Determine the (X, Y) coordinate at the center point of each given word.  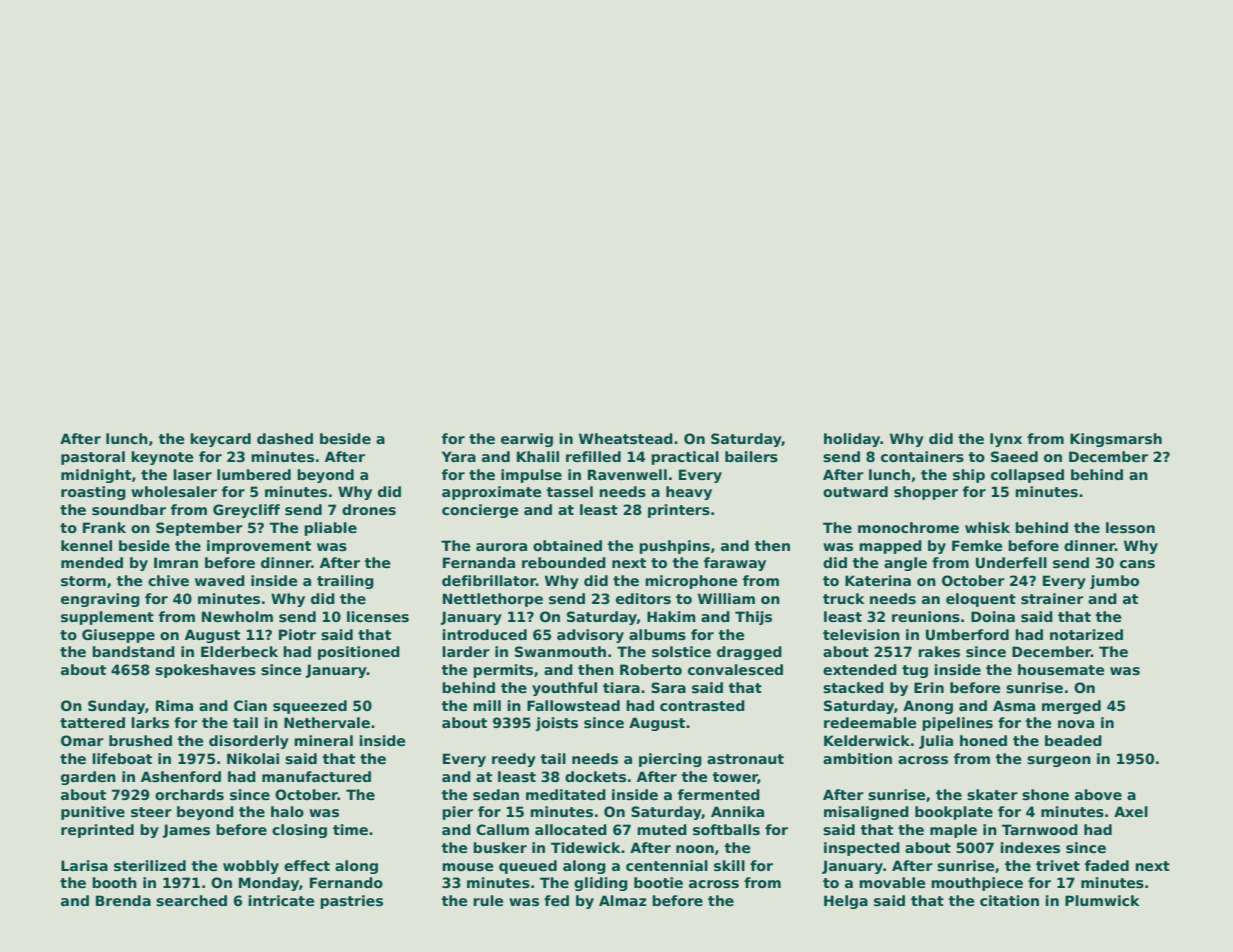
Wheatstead (626, 438)
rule (488, 900)
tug (915, 671)
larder (466, 651)
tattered (92, 722)
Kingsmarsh (1116, 440)
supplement (107, 618)
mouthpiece (977, 884)
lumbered (254, 474)
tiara (621, 687)
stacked (853, 687)
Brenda (123, 900)
